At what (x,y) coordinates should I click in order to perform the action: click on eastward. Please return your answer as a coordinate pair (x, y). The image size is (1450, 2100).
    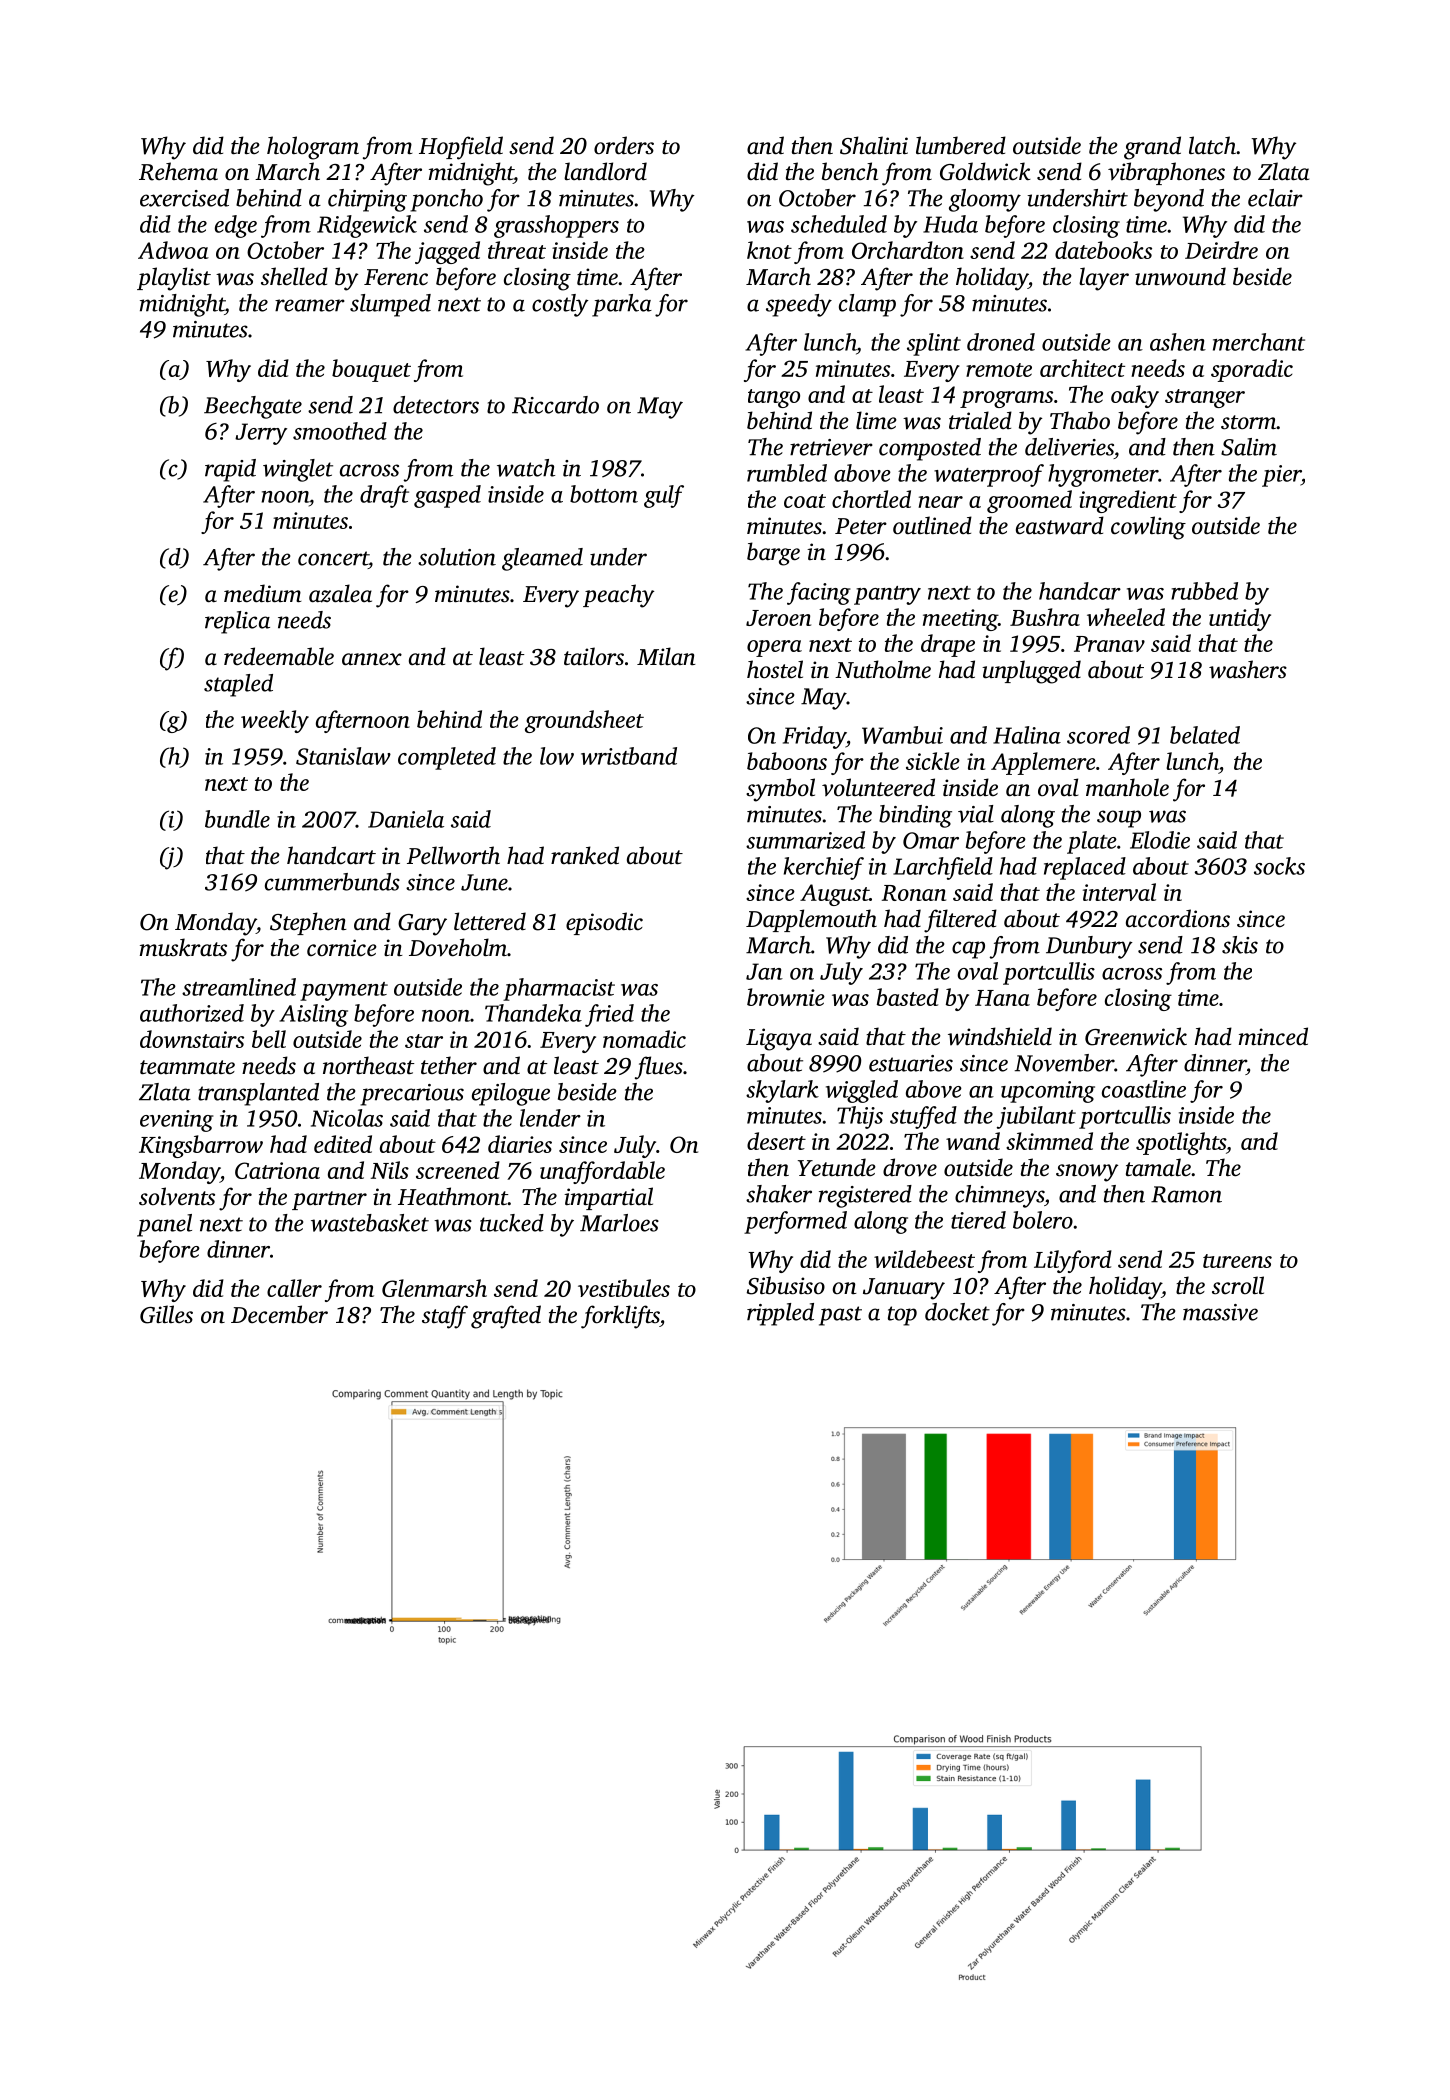
    Looking at the image, I should click on (1060, 525).
